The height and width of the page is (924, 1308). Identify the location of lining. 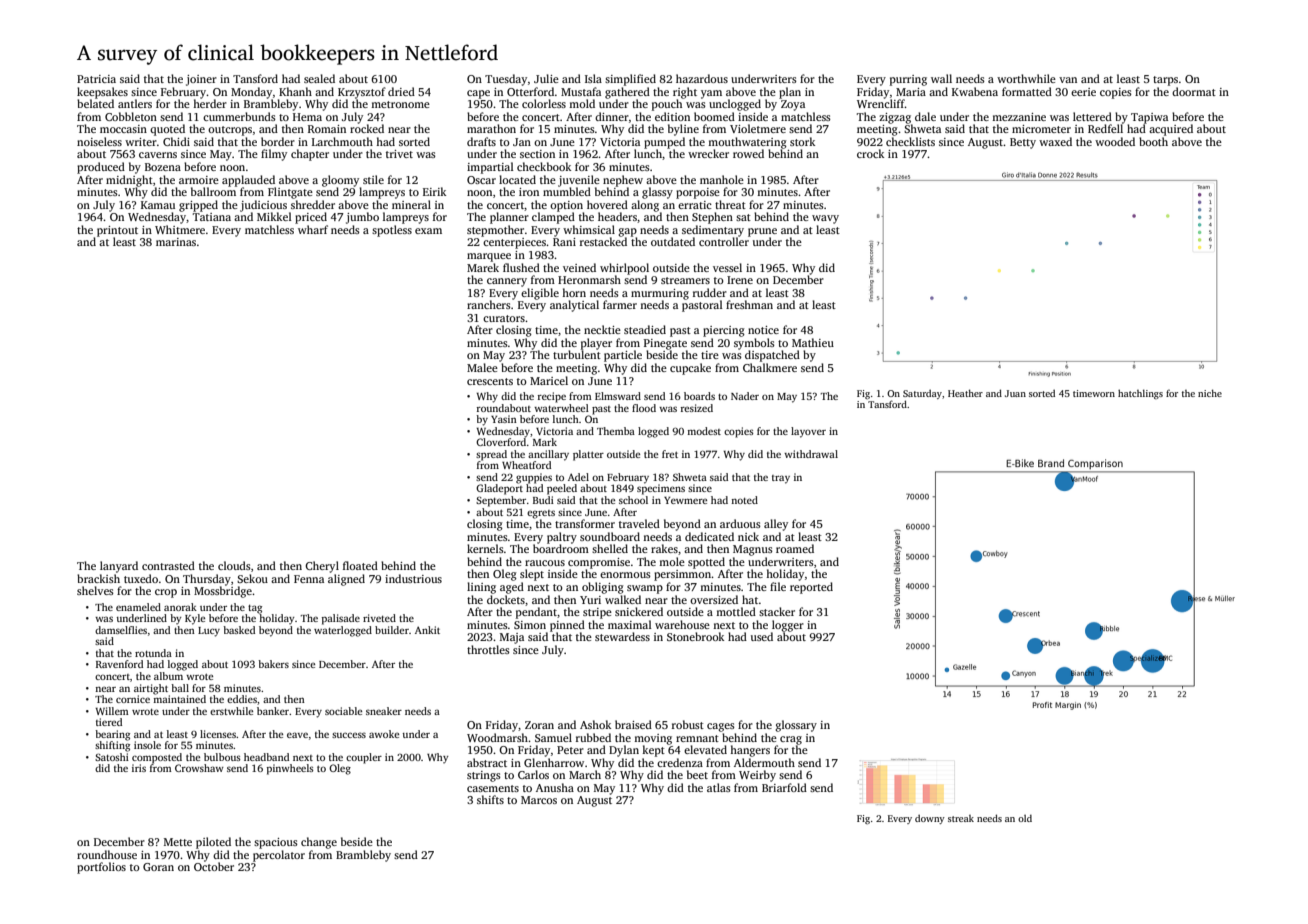
(481, 588).
